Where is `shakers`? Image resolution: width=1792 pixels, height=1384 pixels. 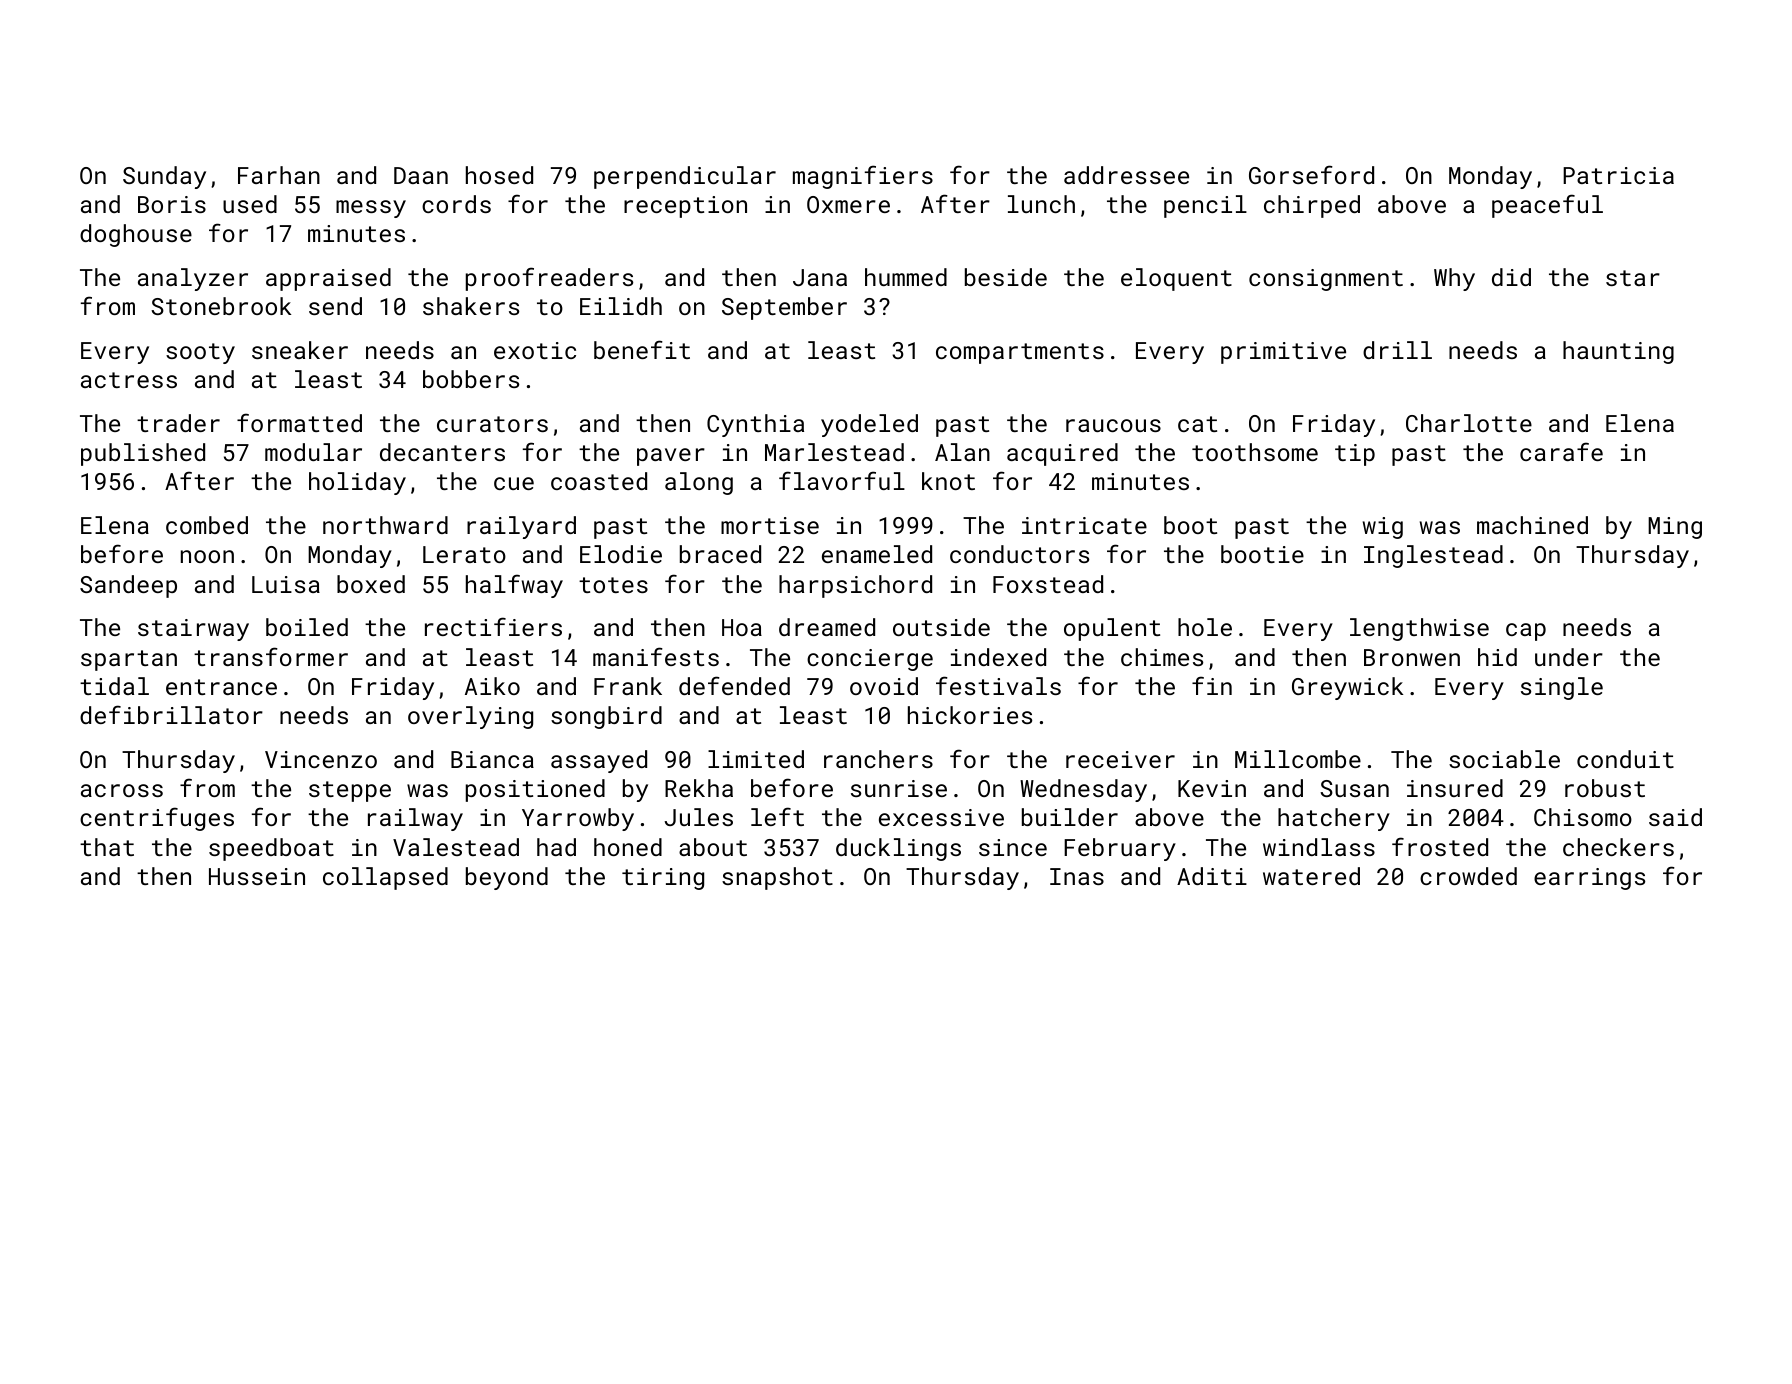
shakers is located at coordinates (471, 306).
